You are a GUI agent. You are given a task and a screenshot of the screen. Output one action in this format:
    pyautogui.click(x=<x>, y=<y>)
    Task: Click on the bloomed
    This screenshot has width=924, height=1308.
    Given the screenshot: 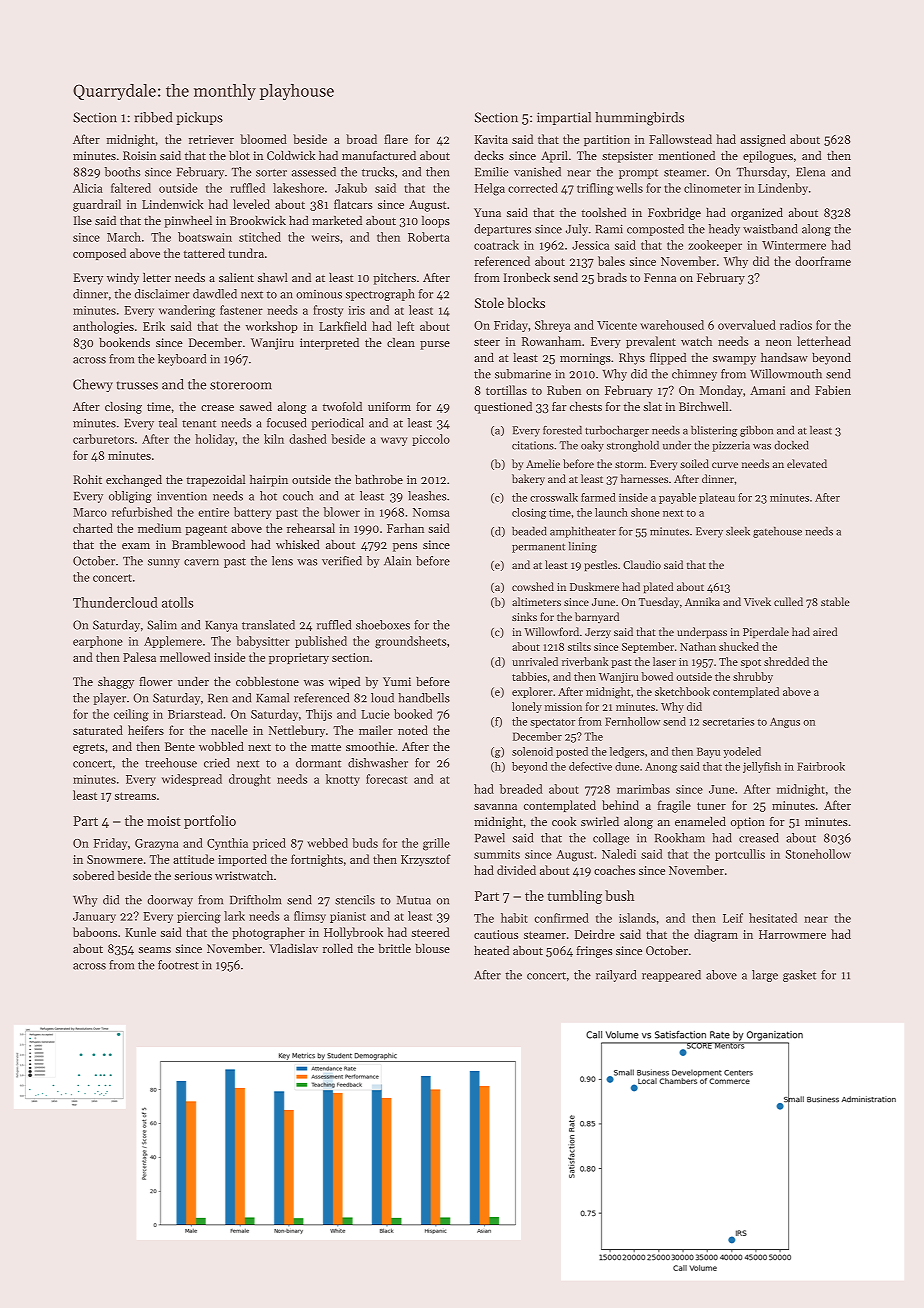 What is the action you would take?
    pyautogui.click(x=263, y=139)
